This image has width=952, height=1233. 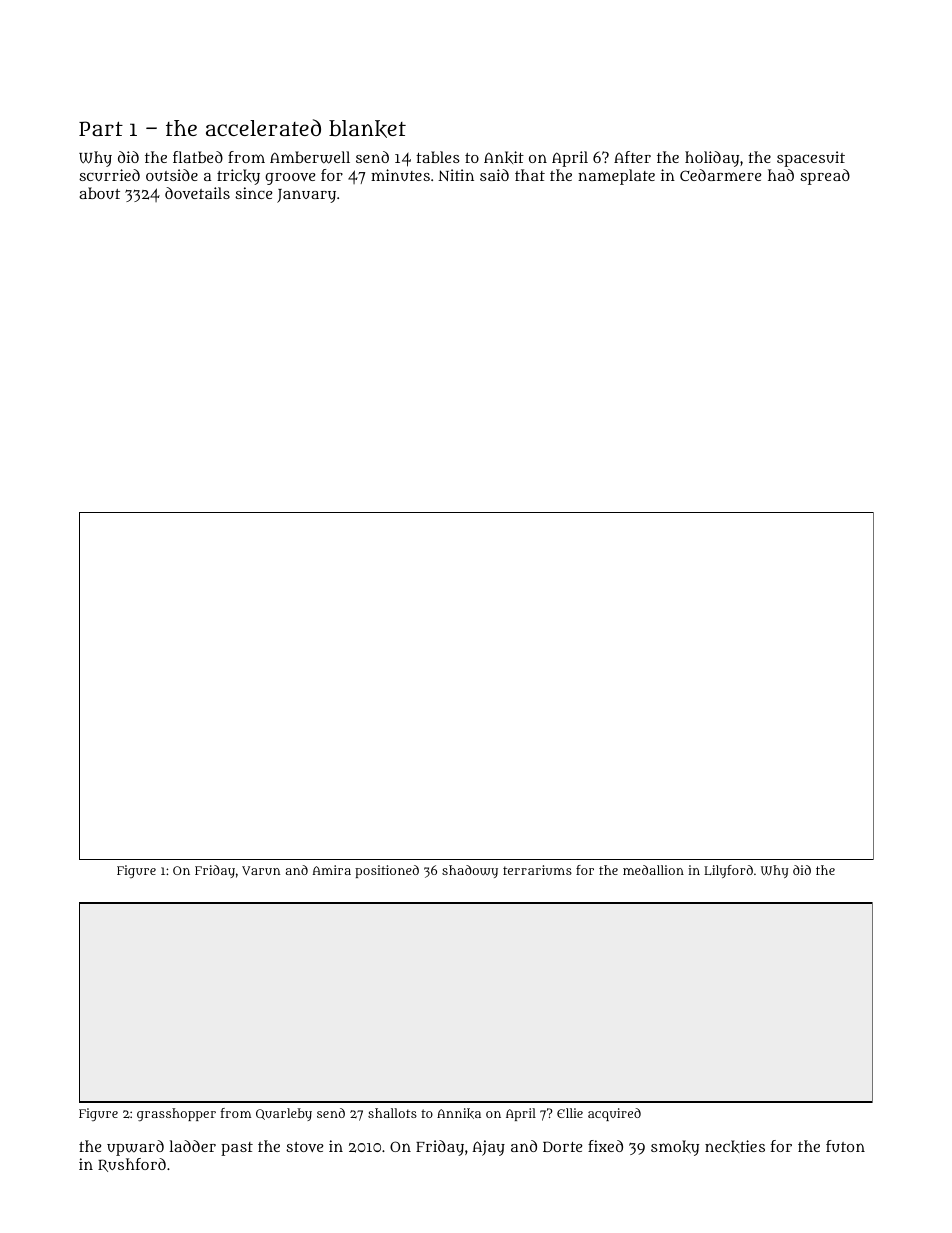 What do you see at coordinates (488, 1148) in the image?
I see `Ajay` at bounding box center [488, 1148].
